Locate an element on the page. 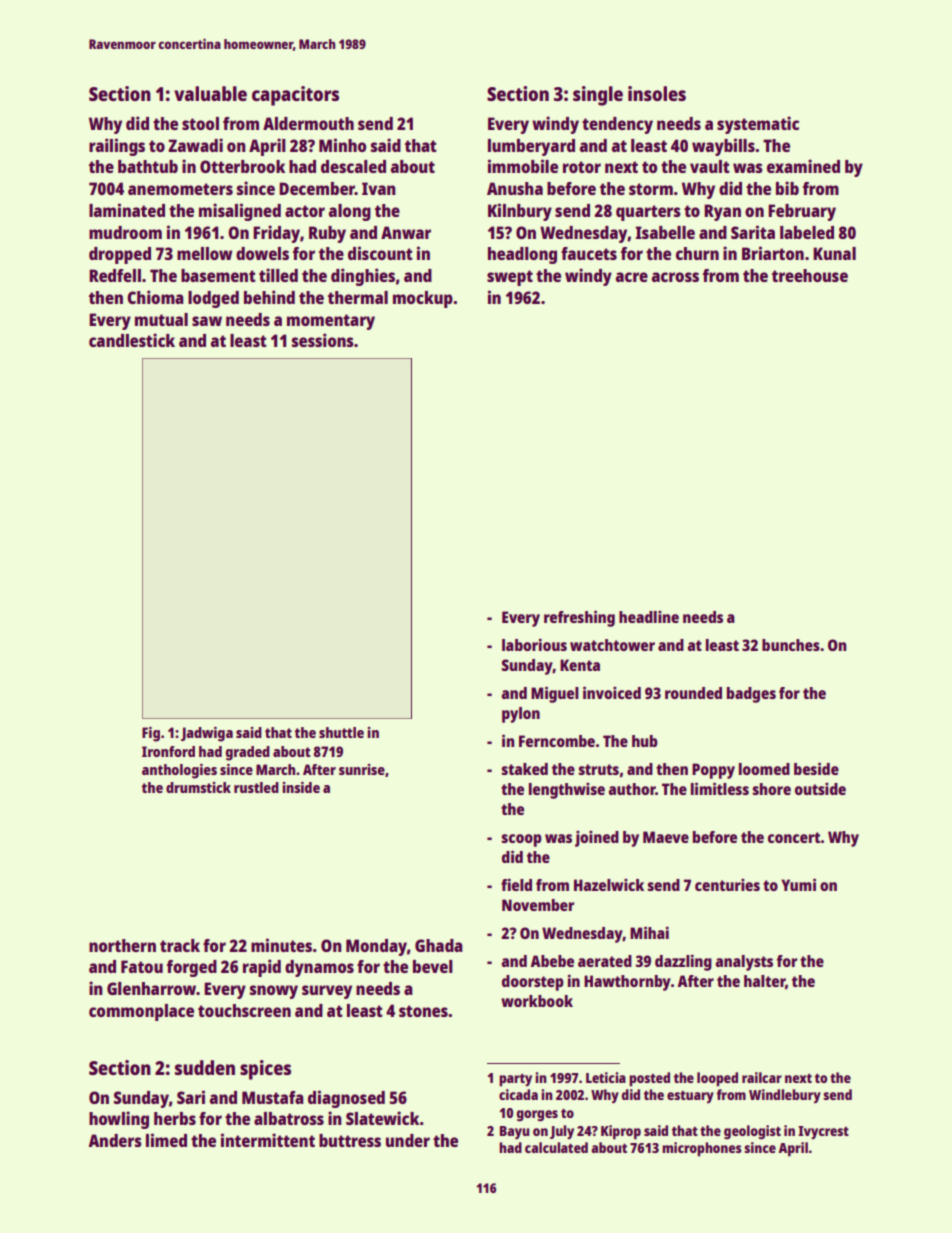 The image size is (952, 1233). single is located at coordinates (598, 96).
